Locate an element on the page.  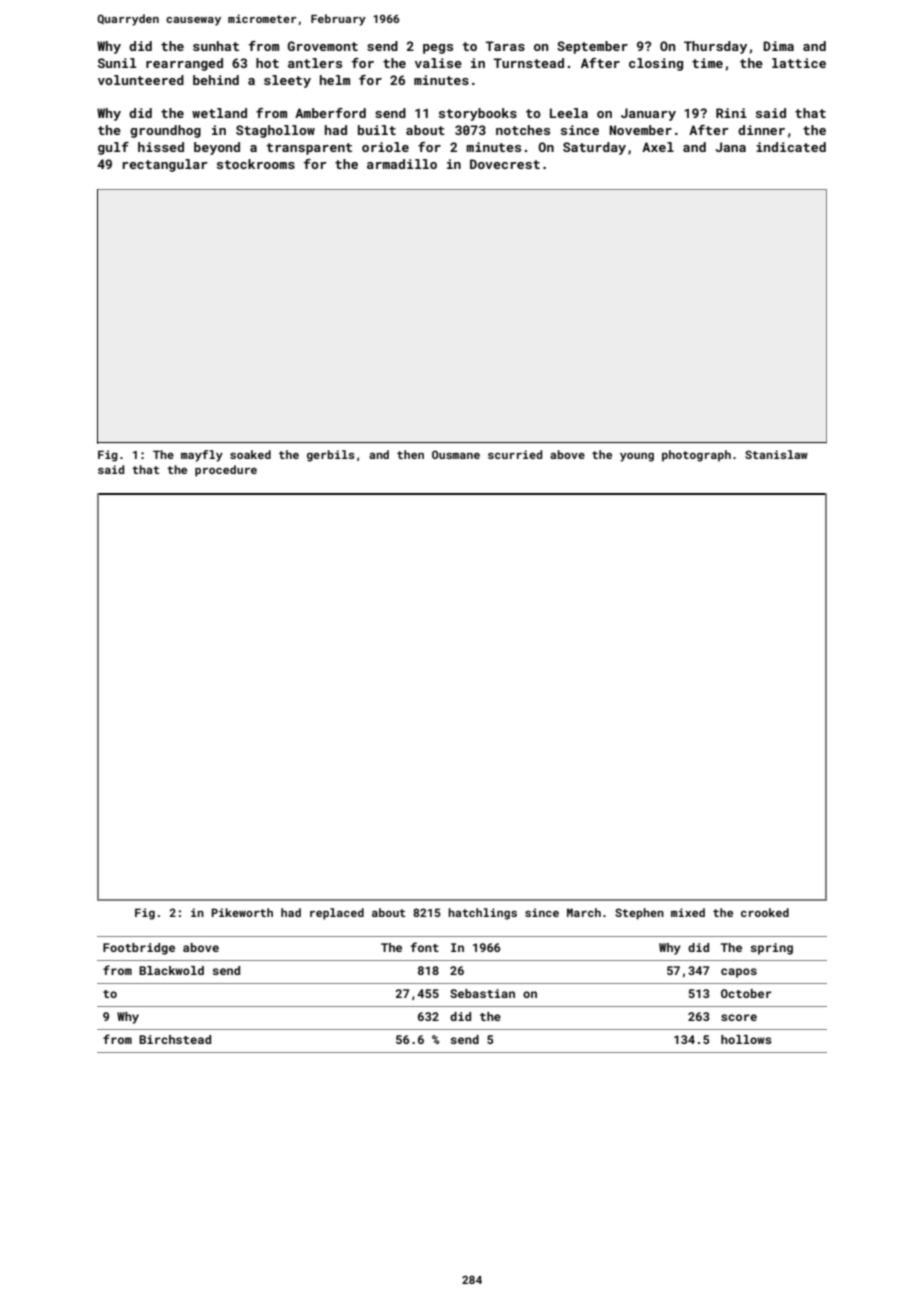
indicated is located at coordinates (791, 147).
